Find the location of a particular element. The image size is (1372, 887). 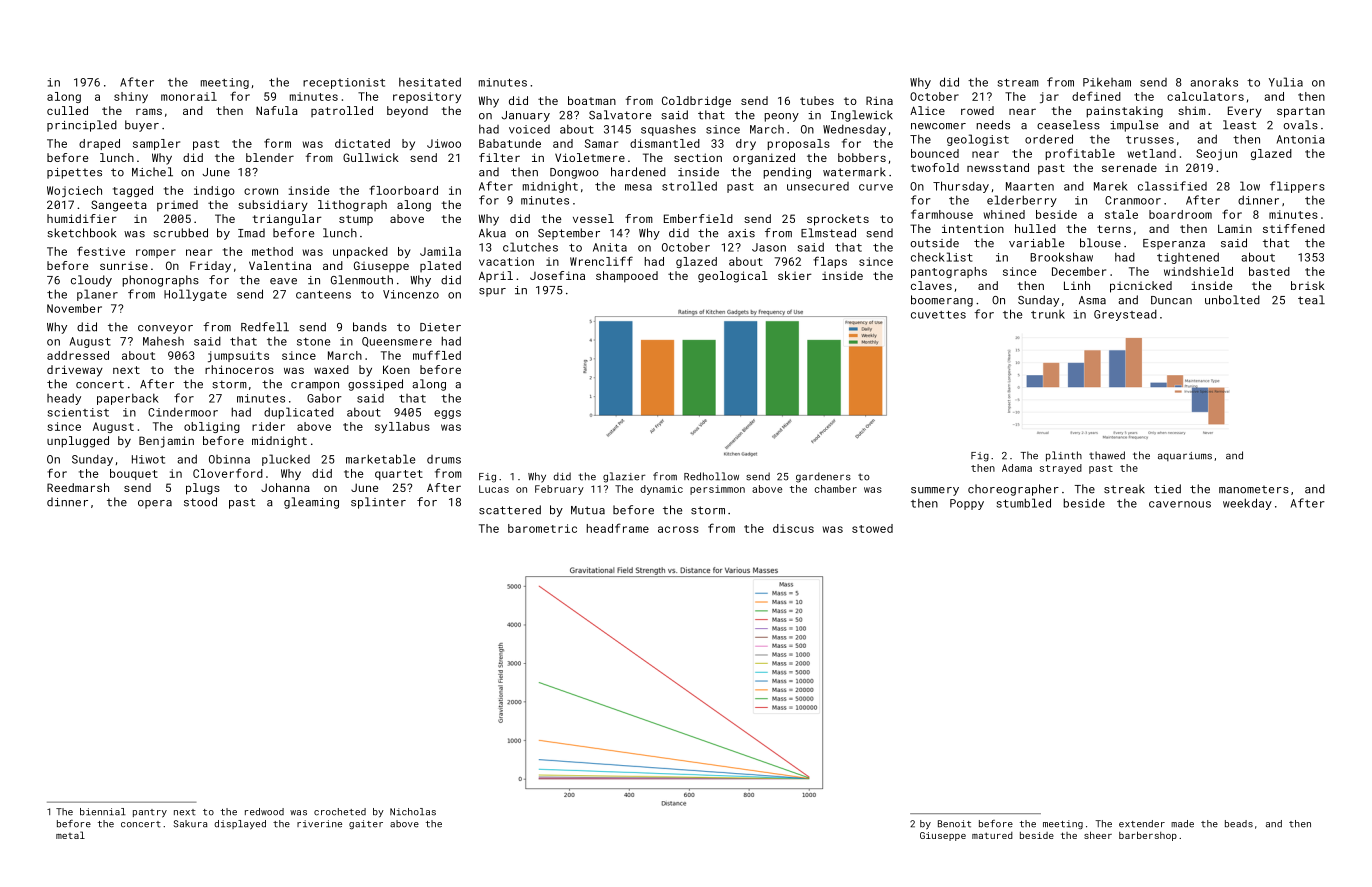

cavernous is located at coordinates (1180, 504).
